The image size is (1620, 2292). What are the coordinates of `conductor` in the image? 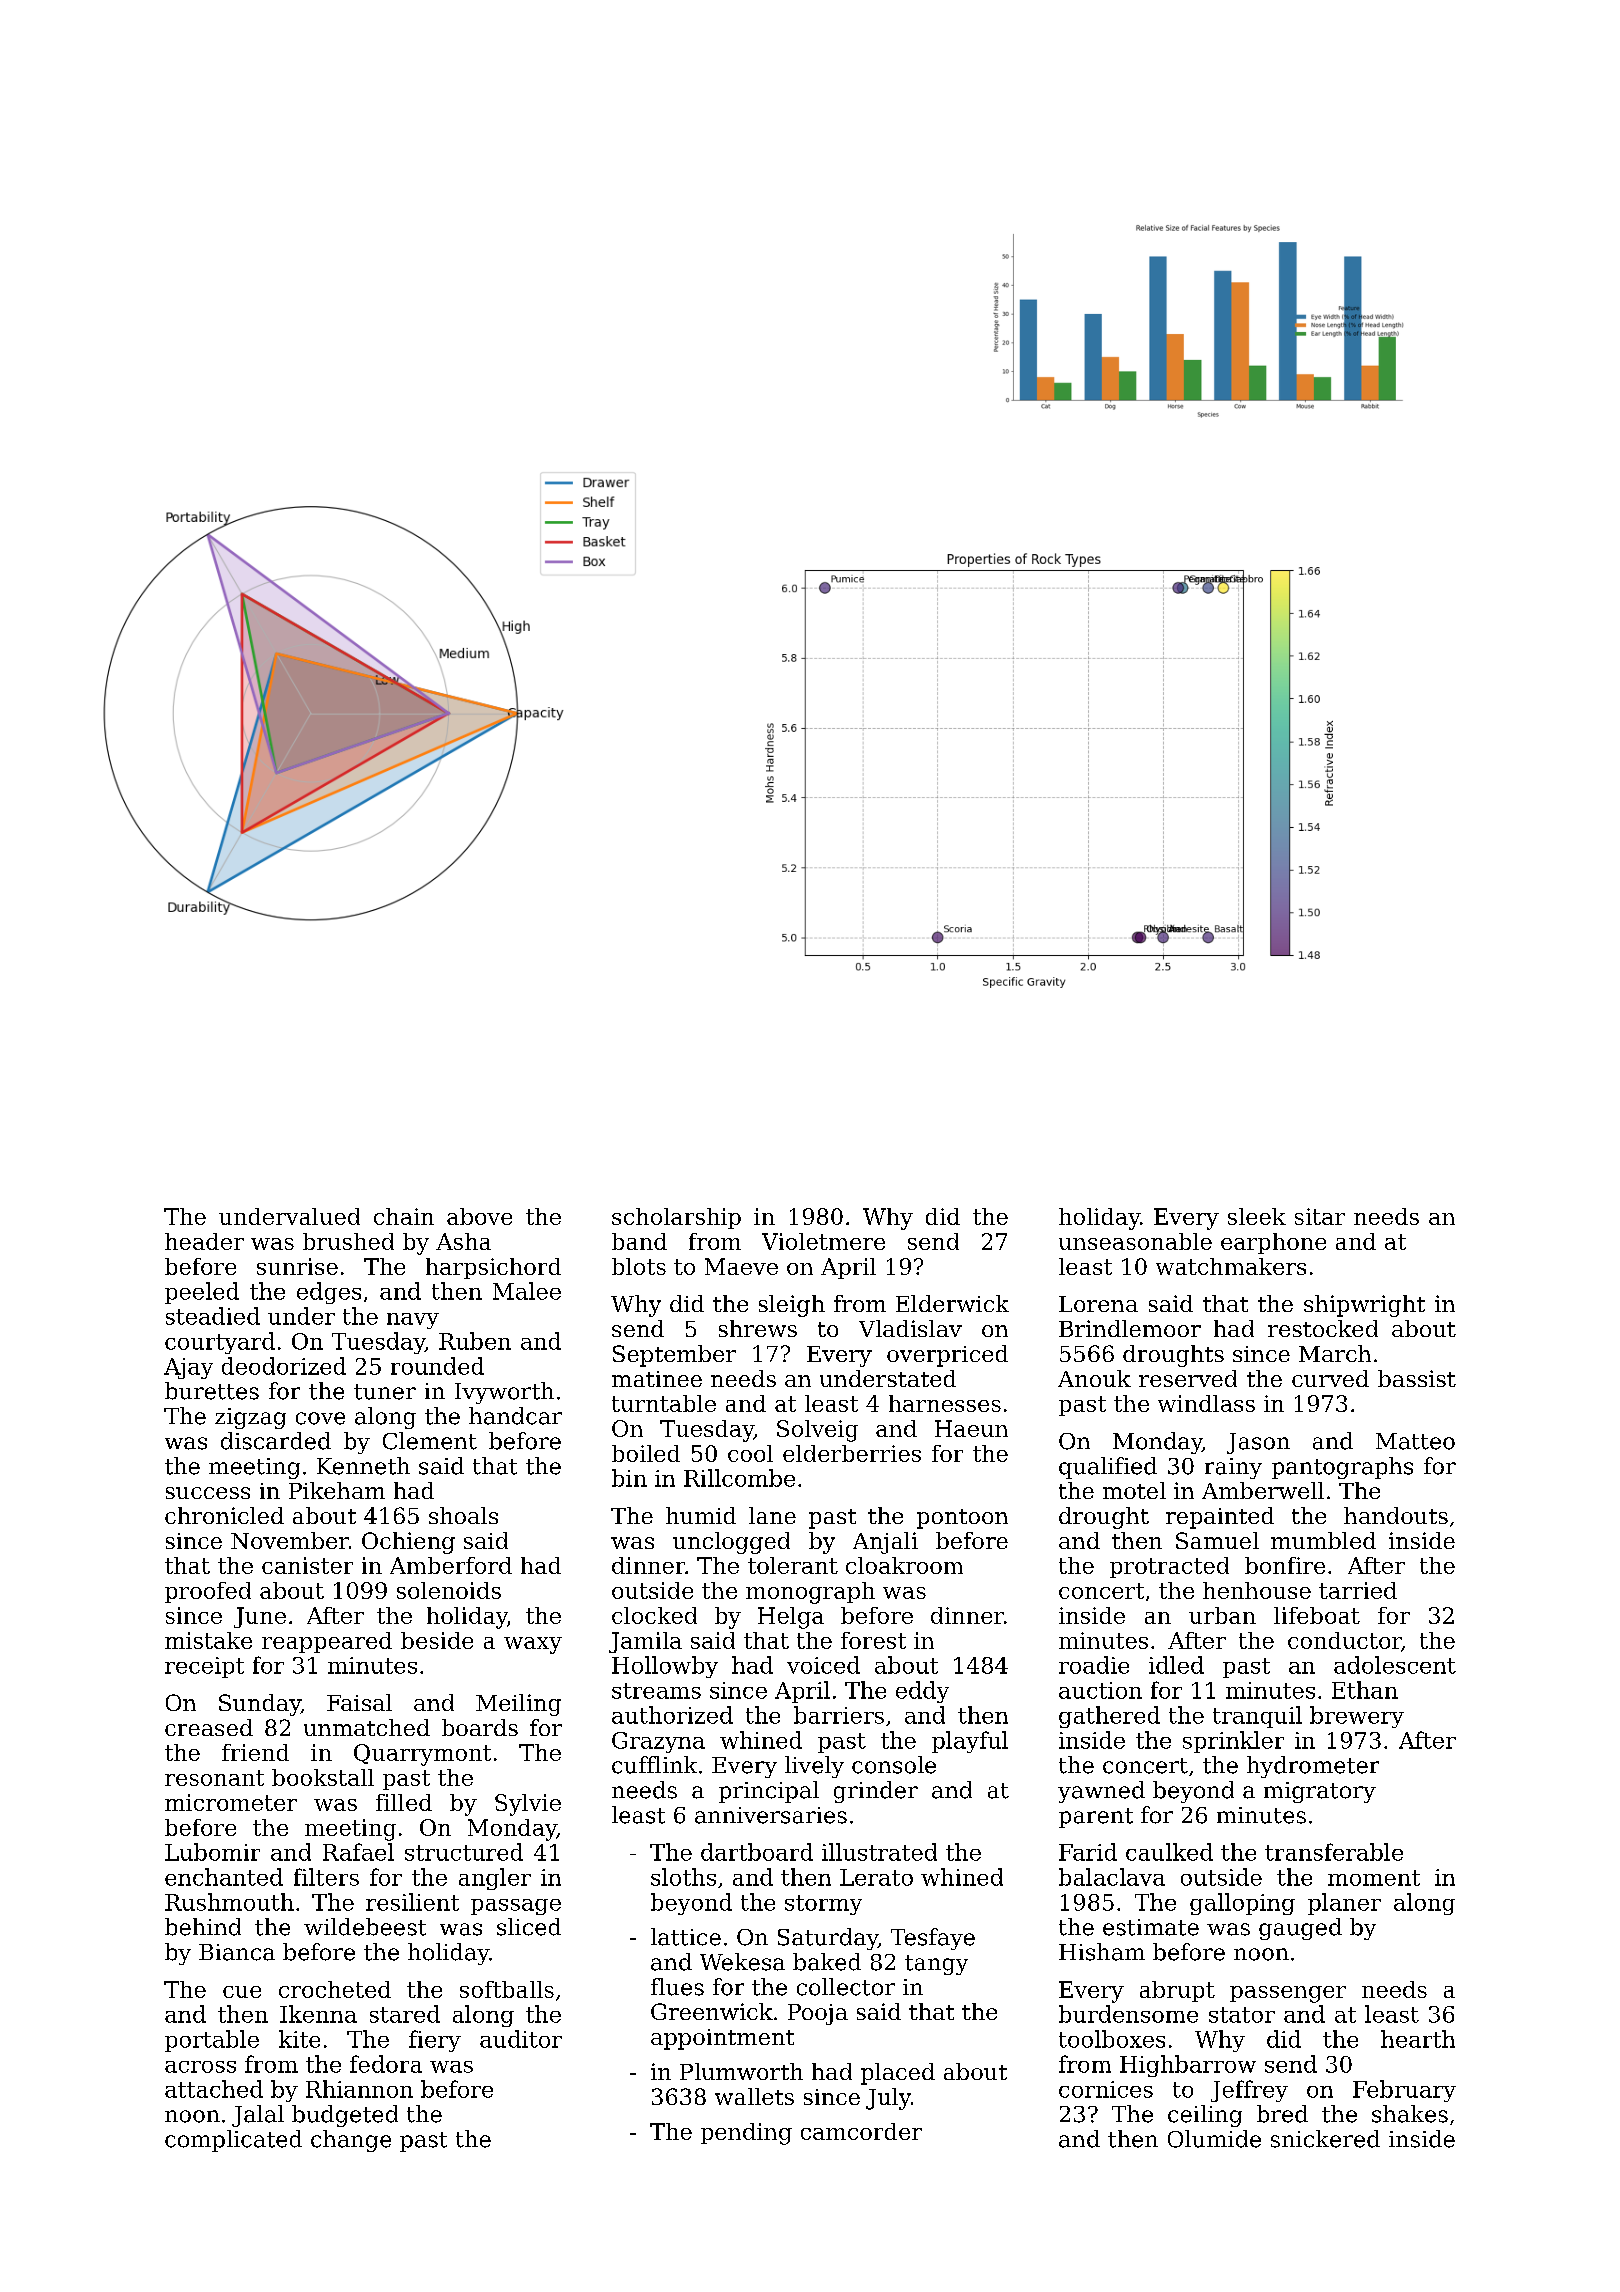 It's located at (1344, 1640).
